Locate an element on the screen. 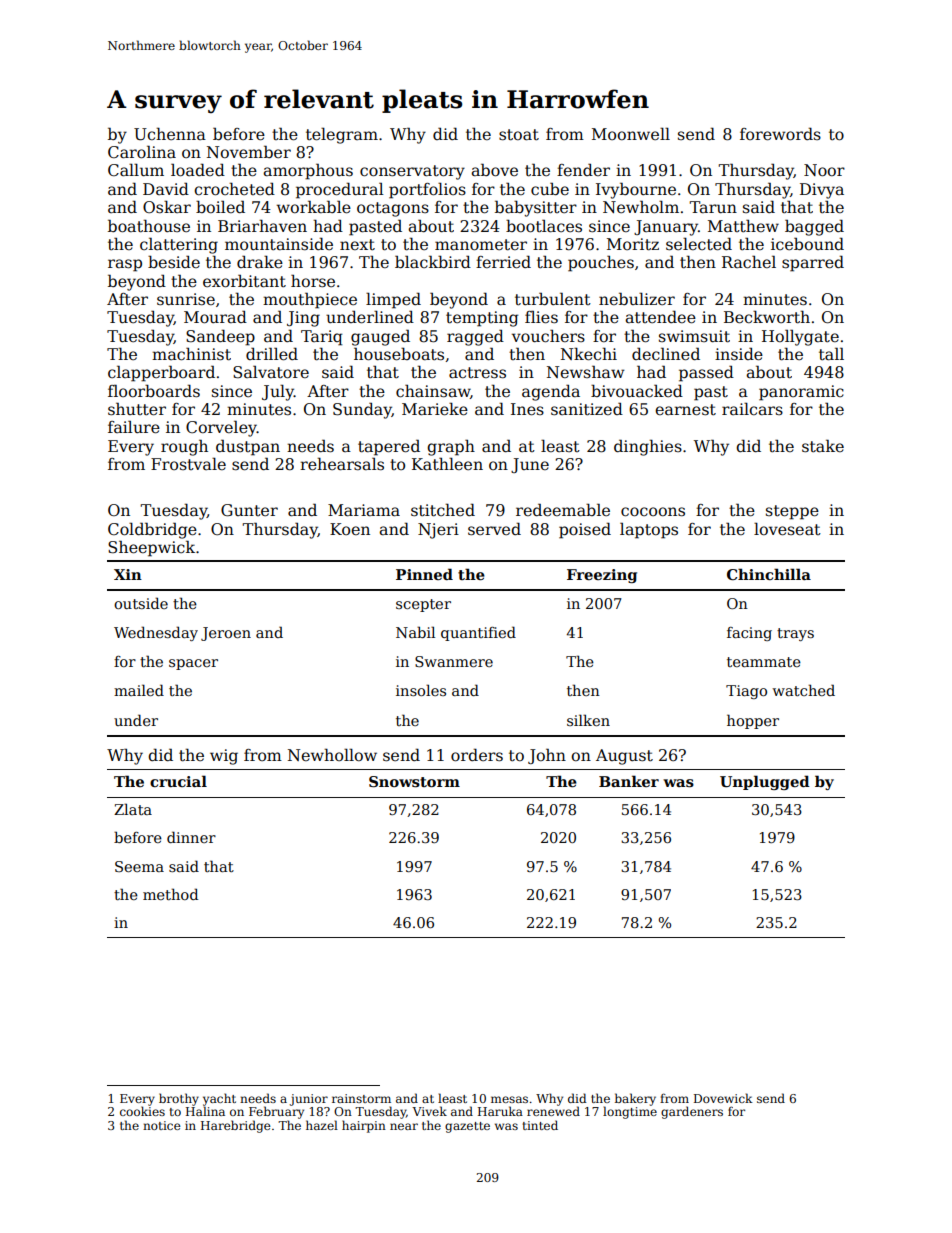 The image size is (952, 1233). Snowstorm is located at coordinates (414, 782).
